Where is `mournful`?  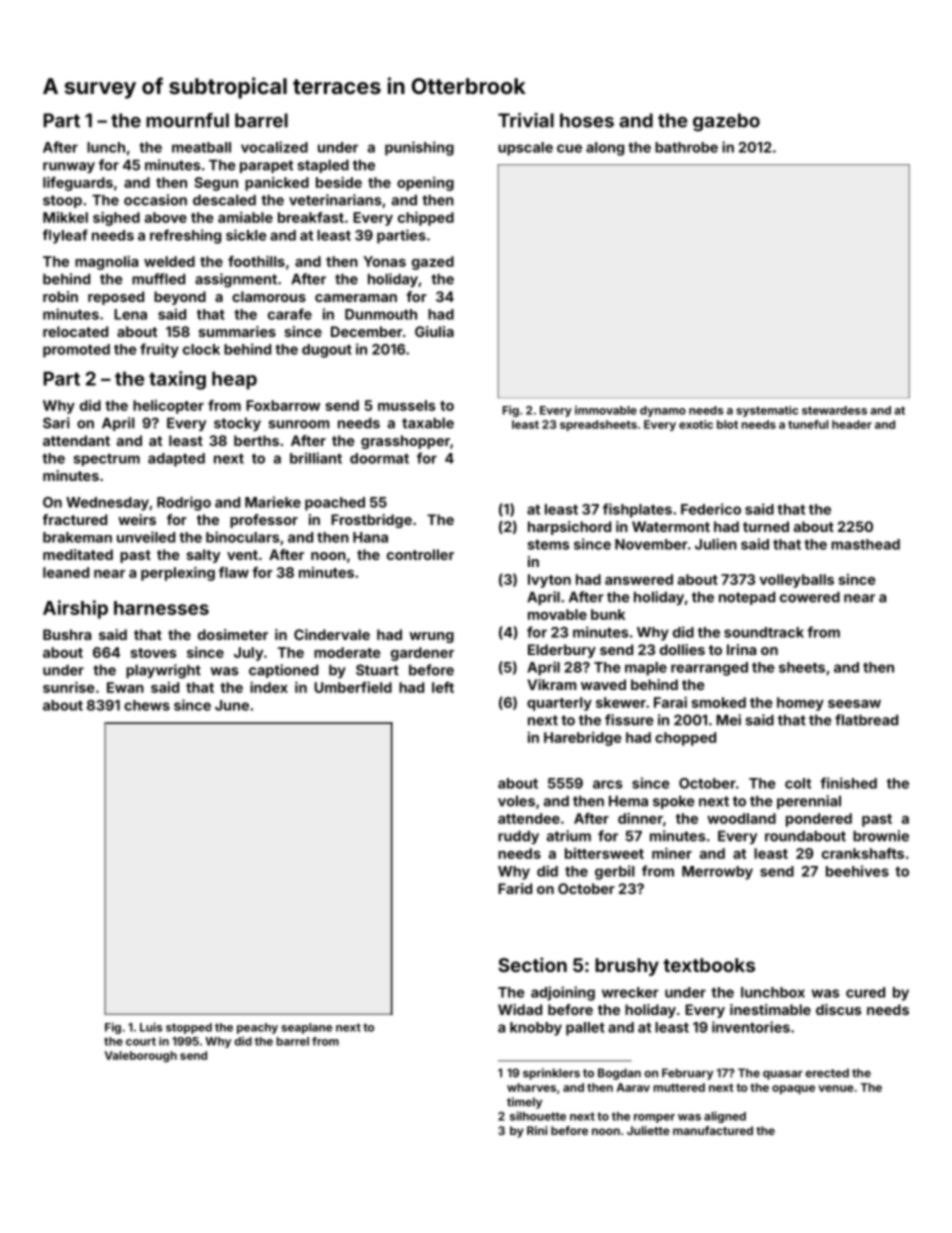
mournful is located at coordinates (187, 120).
